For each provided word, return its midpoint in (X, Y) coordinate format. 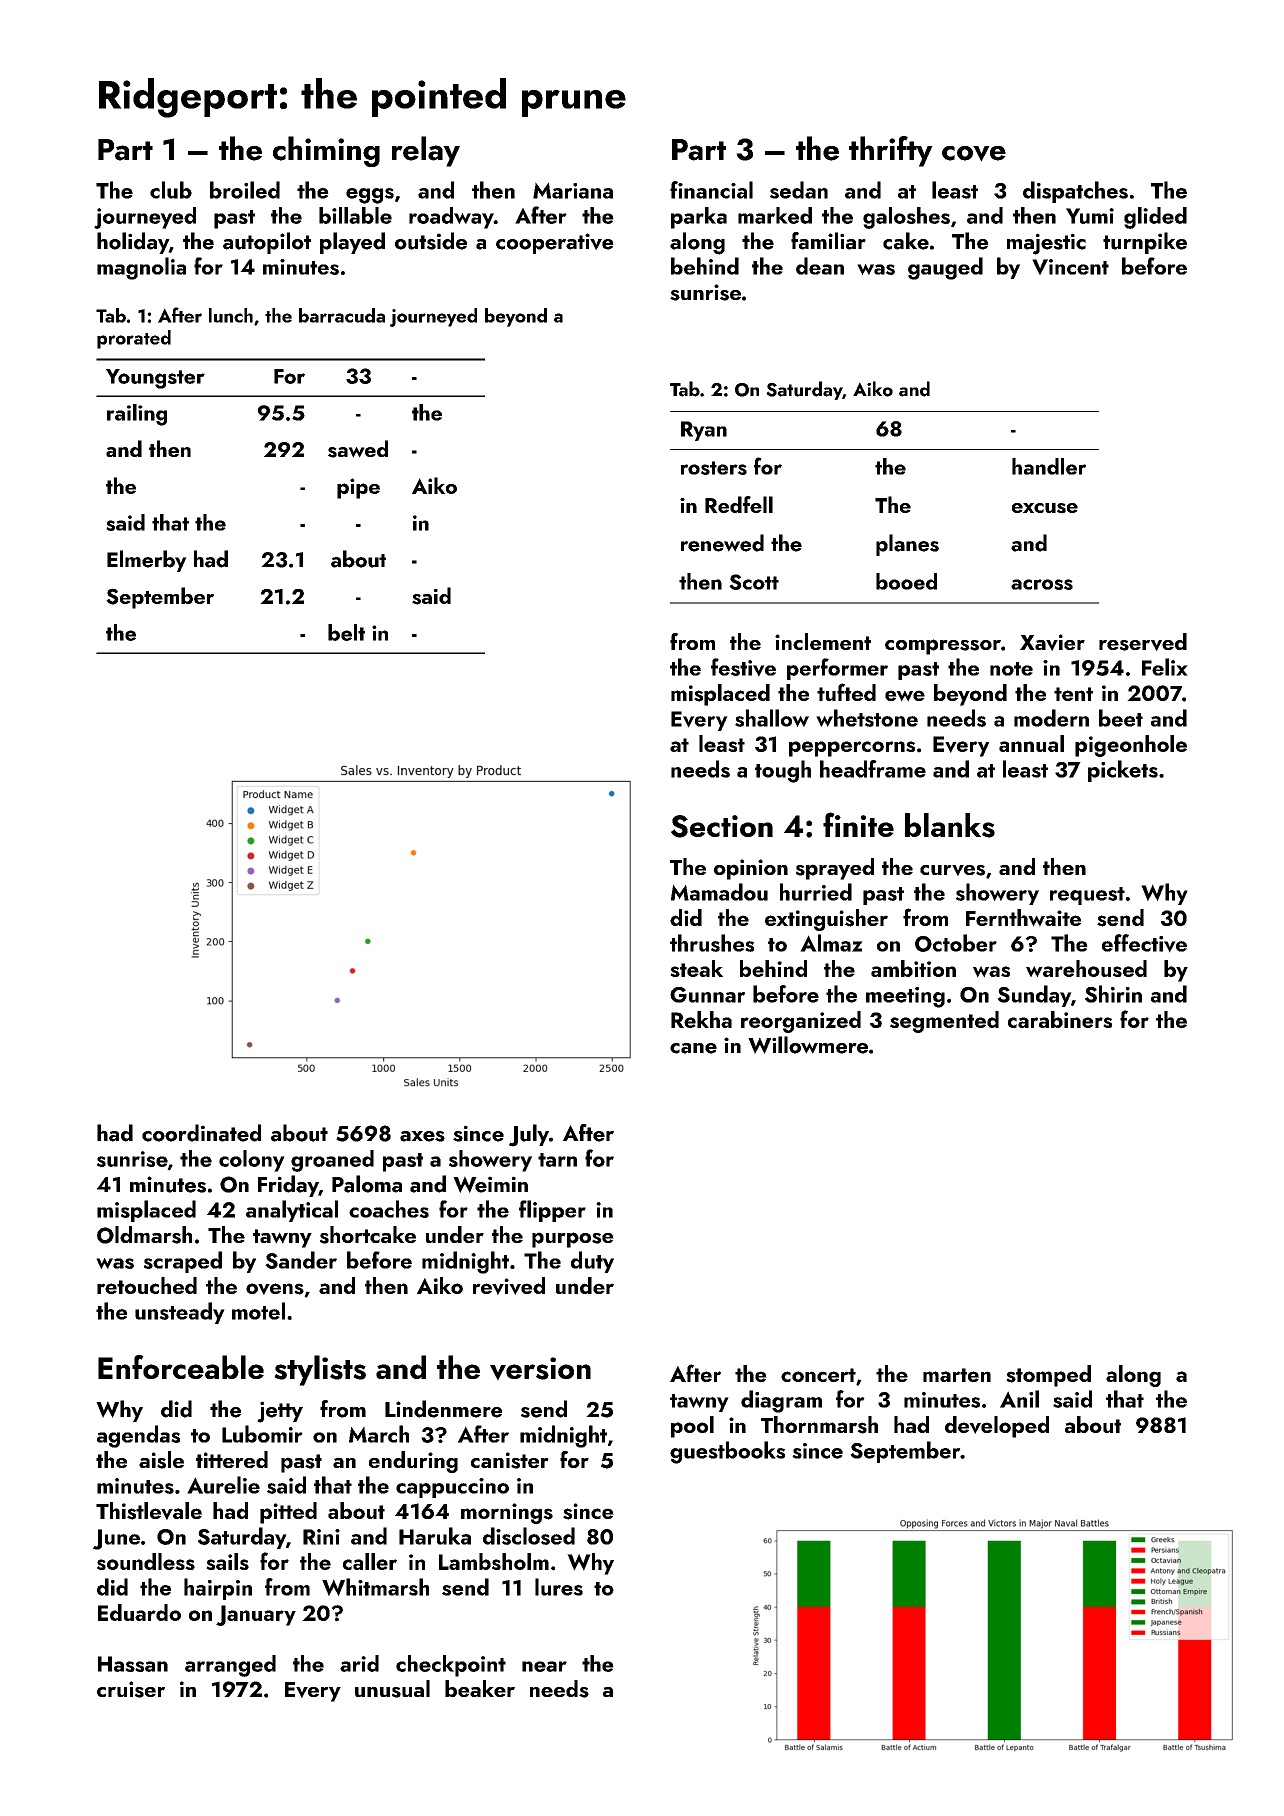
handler (1049, 466)
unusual (392, 1689)
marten (957, 1375)
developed (997, 1427)
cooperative (555, 243)
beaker (480, 1688)
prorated (134, 339)
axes (422, 1136)
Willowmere (808, 1045)
